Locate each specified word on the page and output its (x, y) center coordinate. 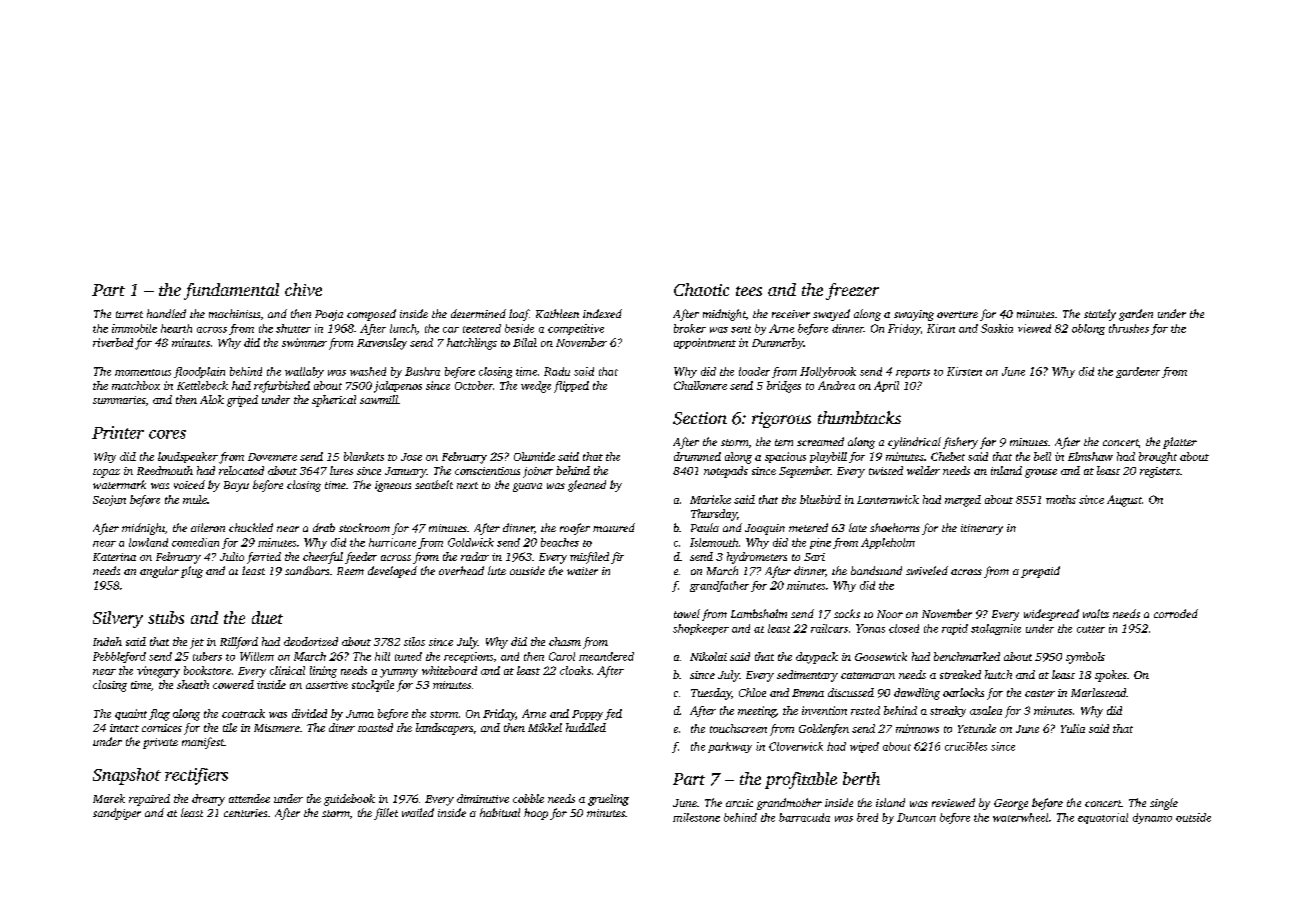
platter (1180, 443)
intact (124, 728)
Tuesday (711, 694)
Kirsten (964, 371)
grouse (1041, 473)
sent (741, 329)
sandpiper (117, 814)
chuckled (251, 527)
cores (167, 434)
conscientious (487, 471)
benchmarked (967, 656)
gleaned (587, 486)
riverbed (113, 342)
